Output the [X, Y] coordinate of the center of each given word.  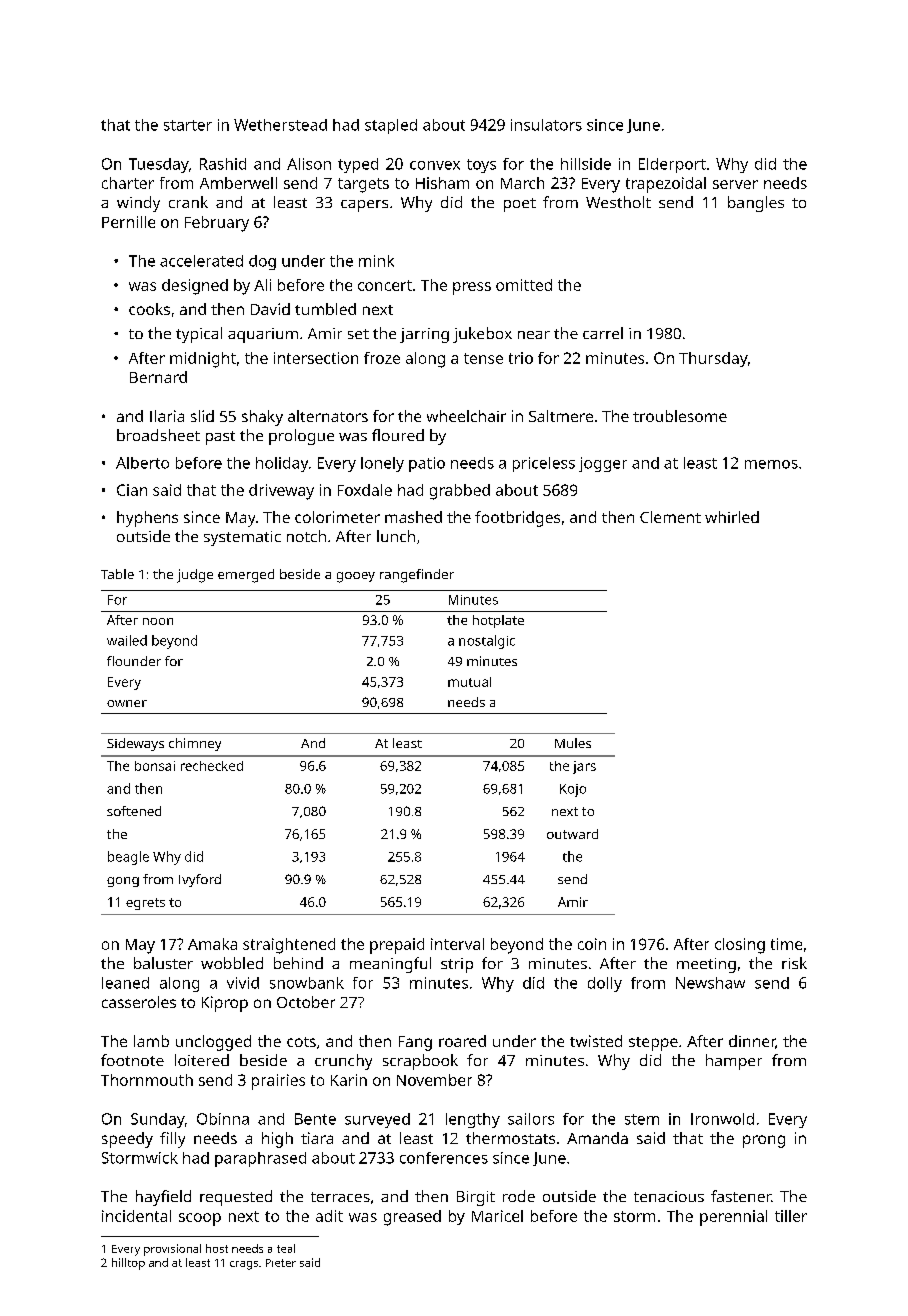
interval [457, 944]
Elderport [672, 165]
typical [199, 335]
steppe [653, 1044]
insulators [546, 125]
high [277, 1140]
